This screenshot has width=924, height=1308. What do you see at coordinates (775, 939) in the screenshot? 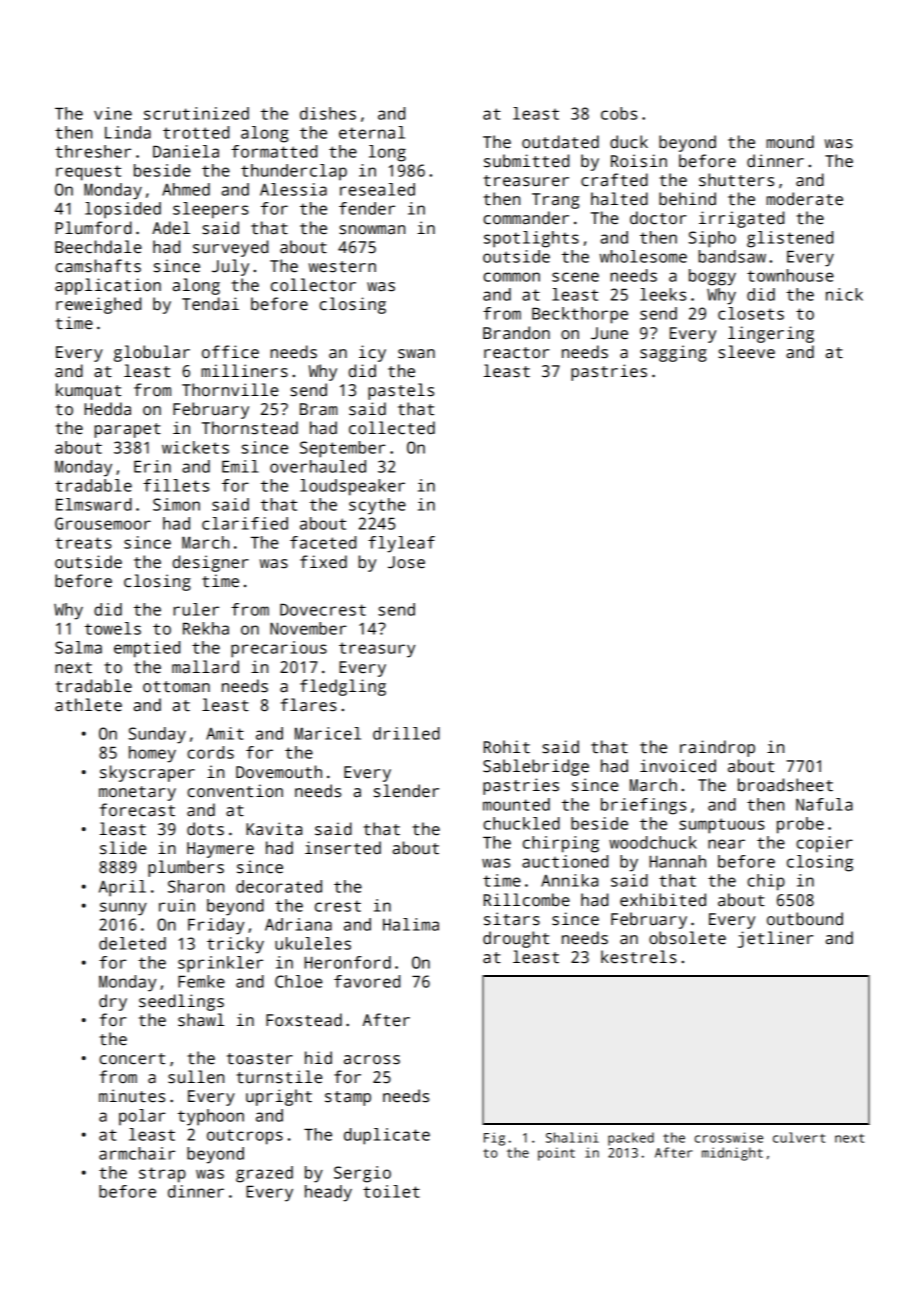
I see `jetliner` at bounding box center [775, 939].
